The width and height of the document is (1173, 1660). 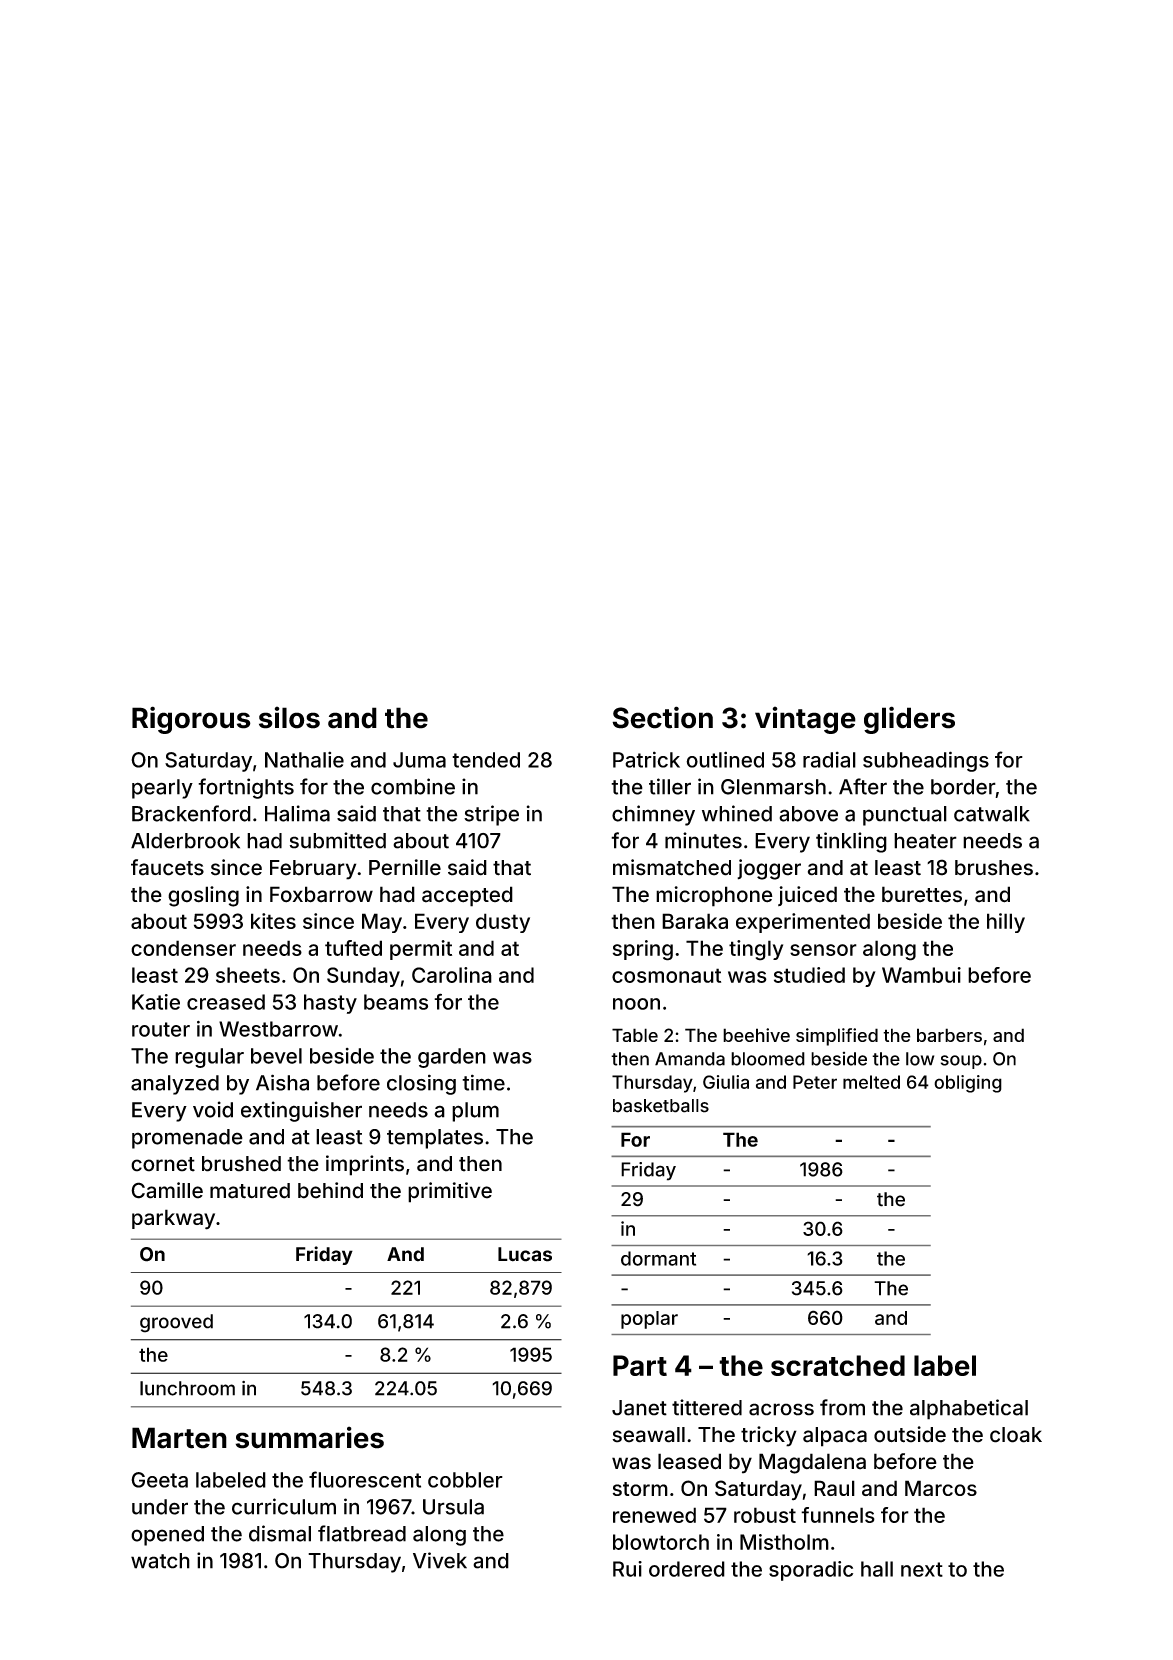 I want to click on Baraka, so click(x=695, y=921).
